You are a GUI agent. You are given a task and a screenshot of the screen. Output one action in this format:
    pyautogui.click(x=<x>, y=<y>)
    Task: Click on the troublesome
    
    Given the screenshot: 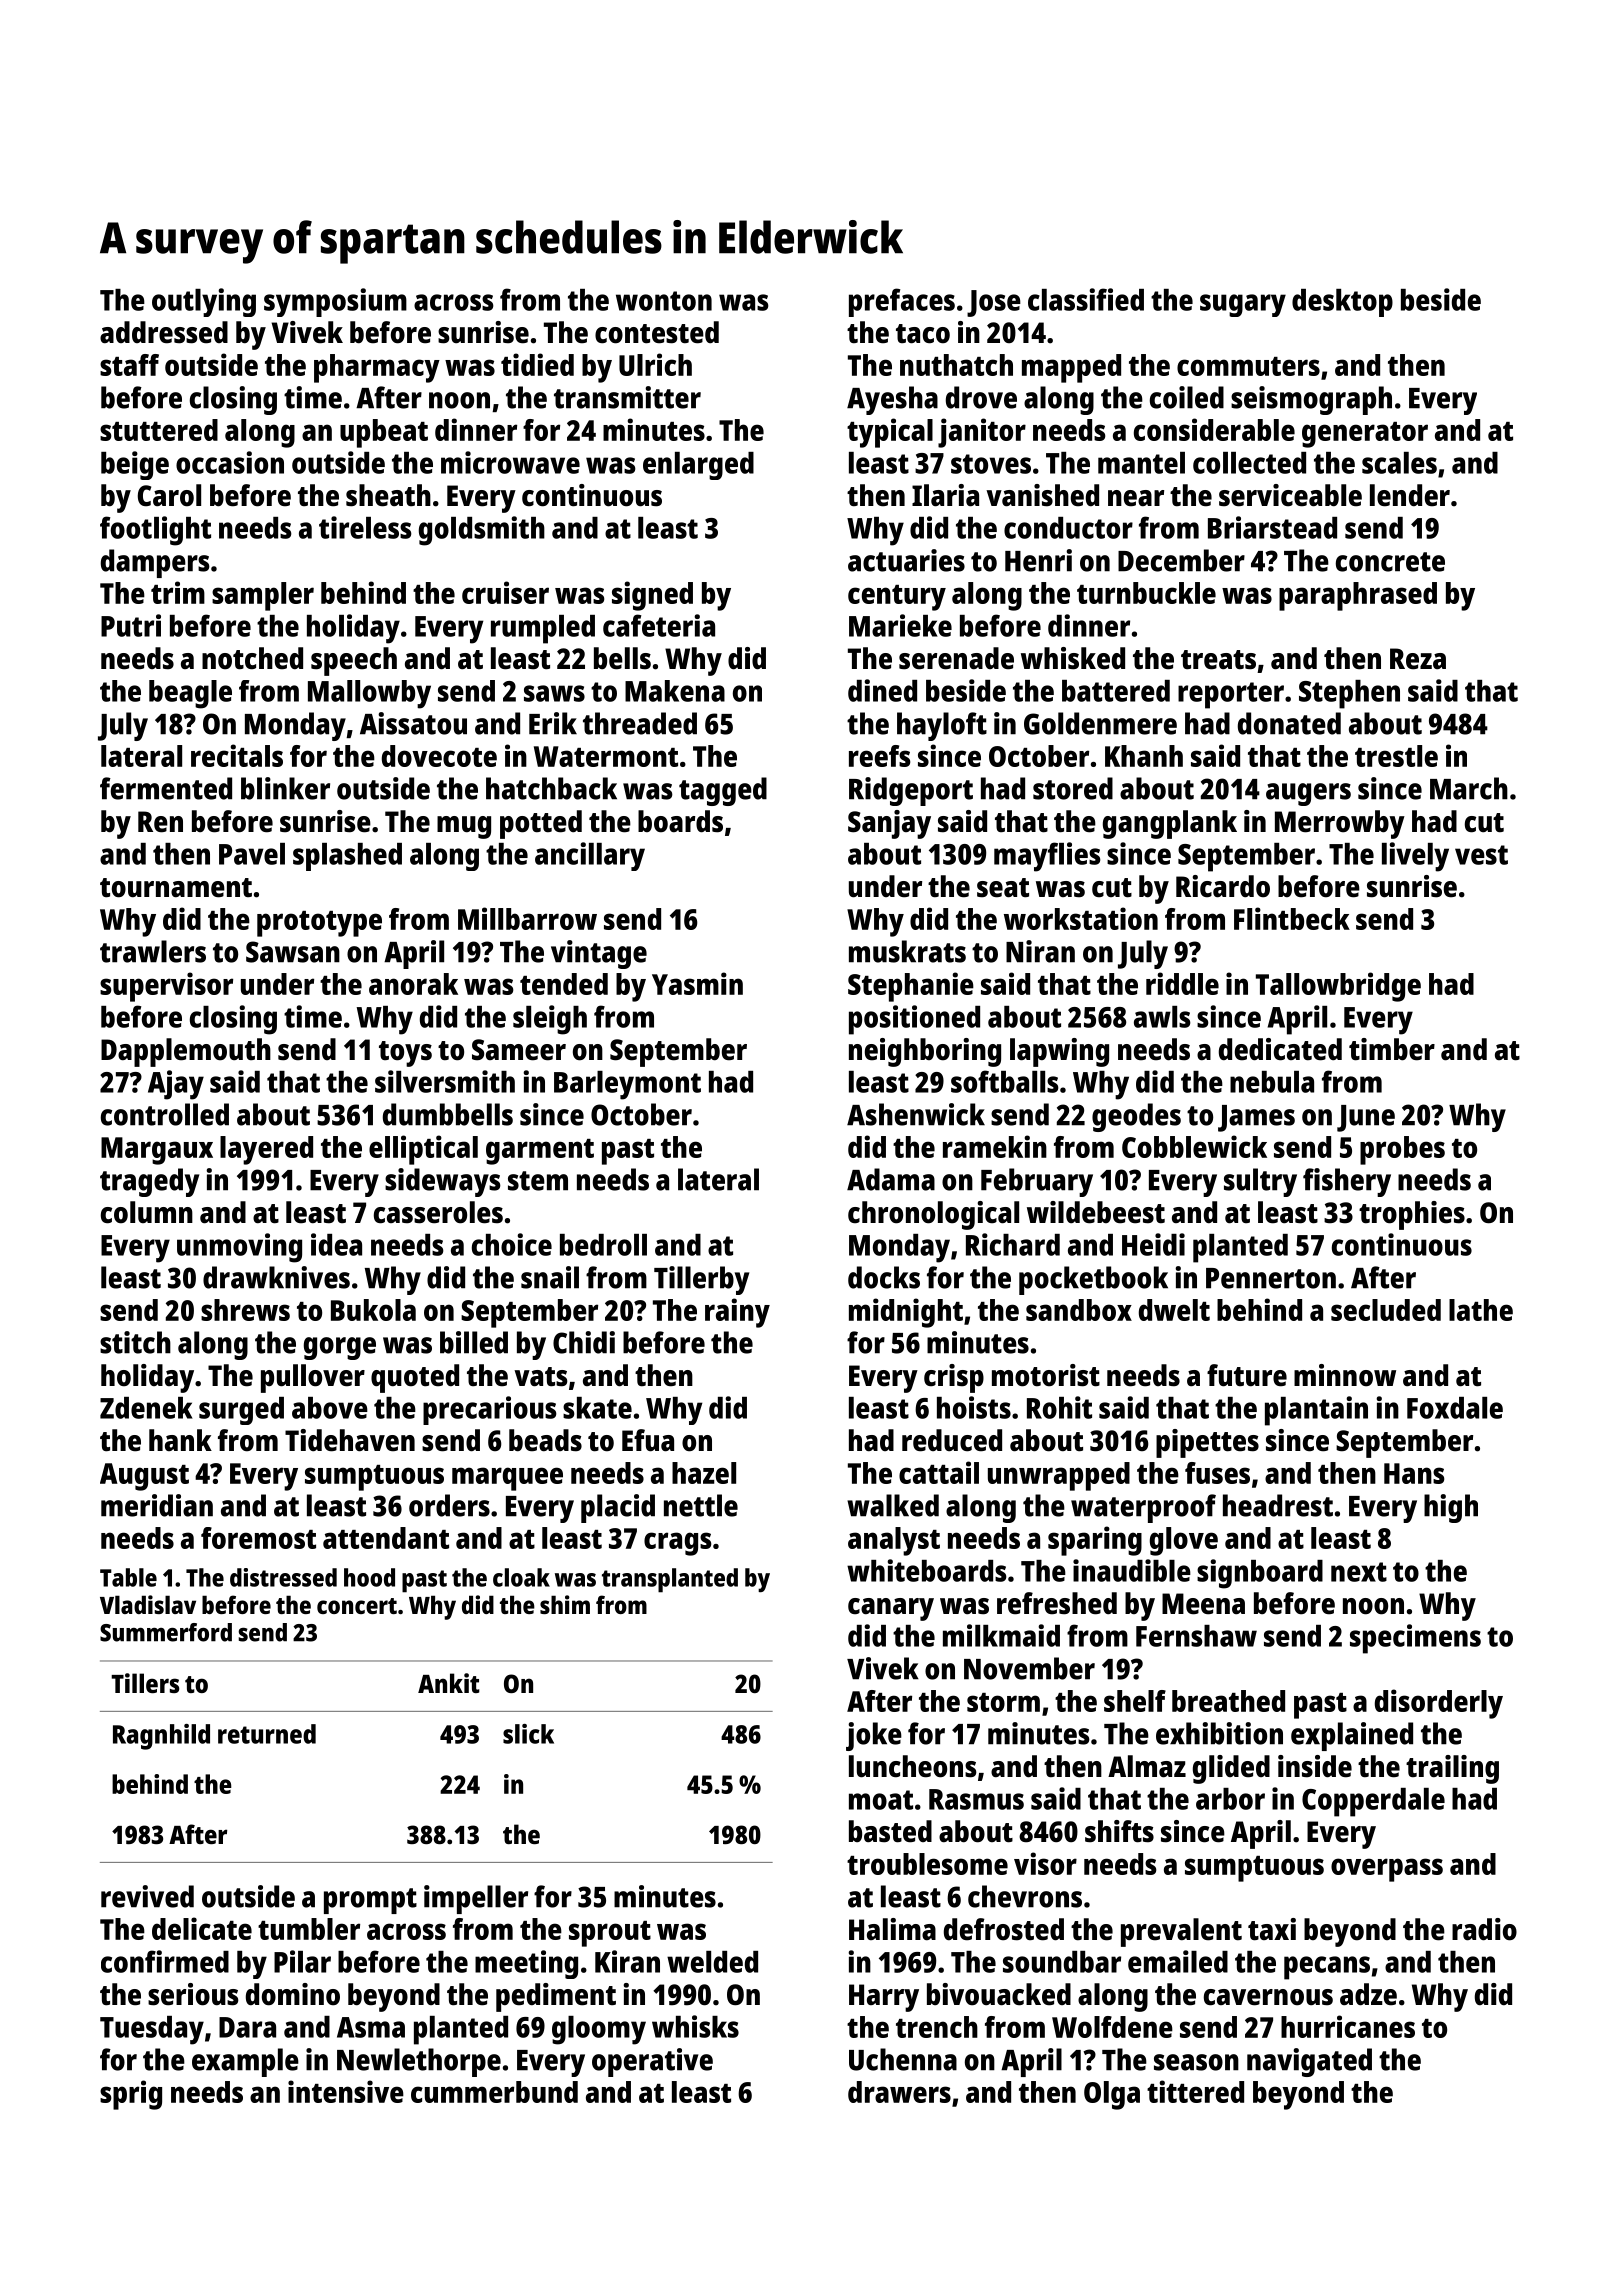 What is the action you would take?
    pyautogui.click(x=927, y=1864)
